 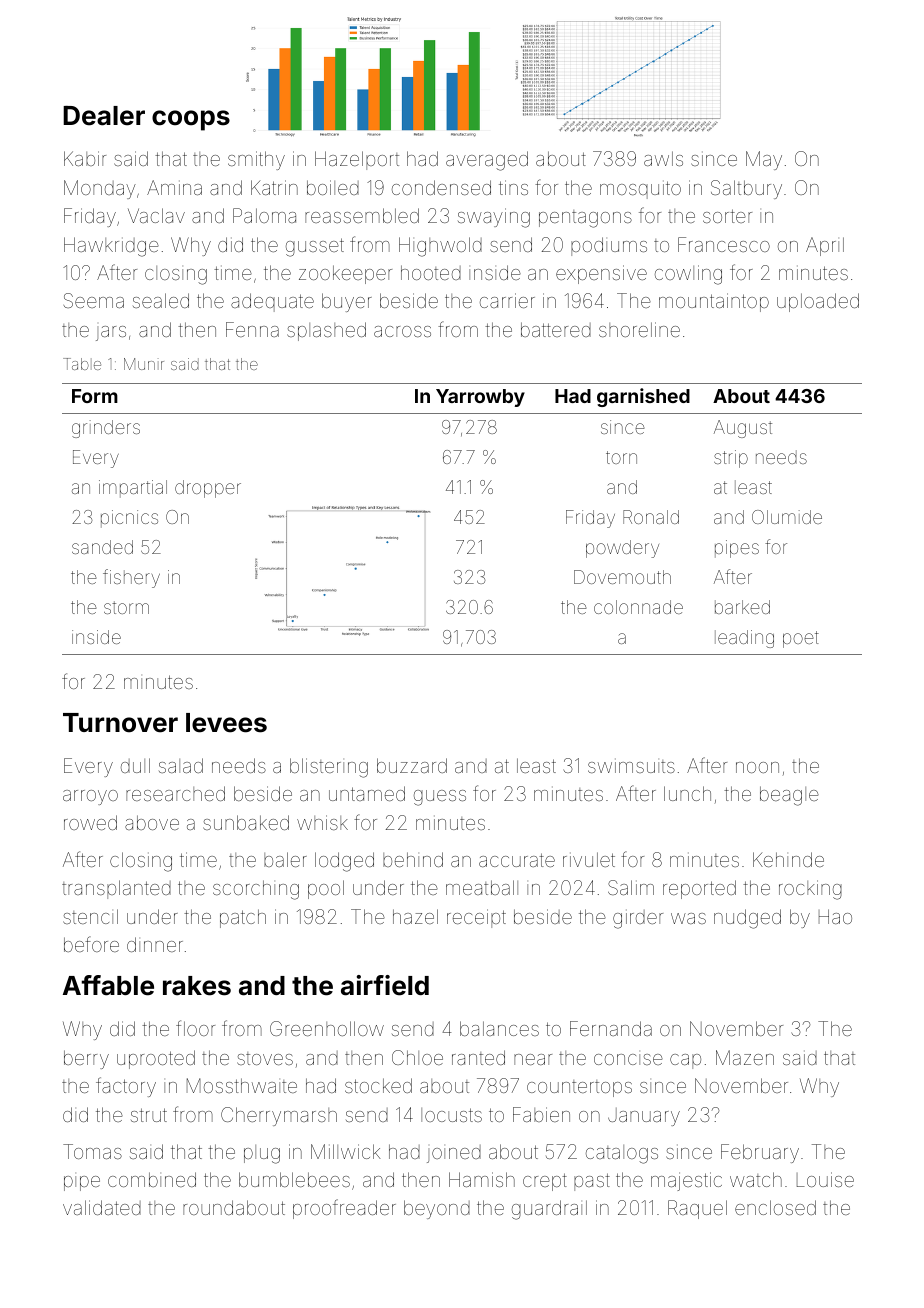 I want to click on Francesco, so click(x=724, y=244).
